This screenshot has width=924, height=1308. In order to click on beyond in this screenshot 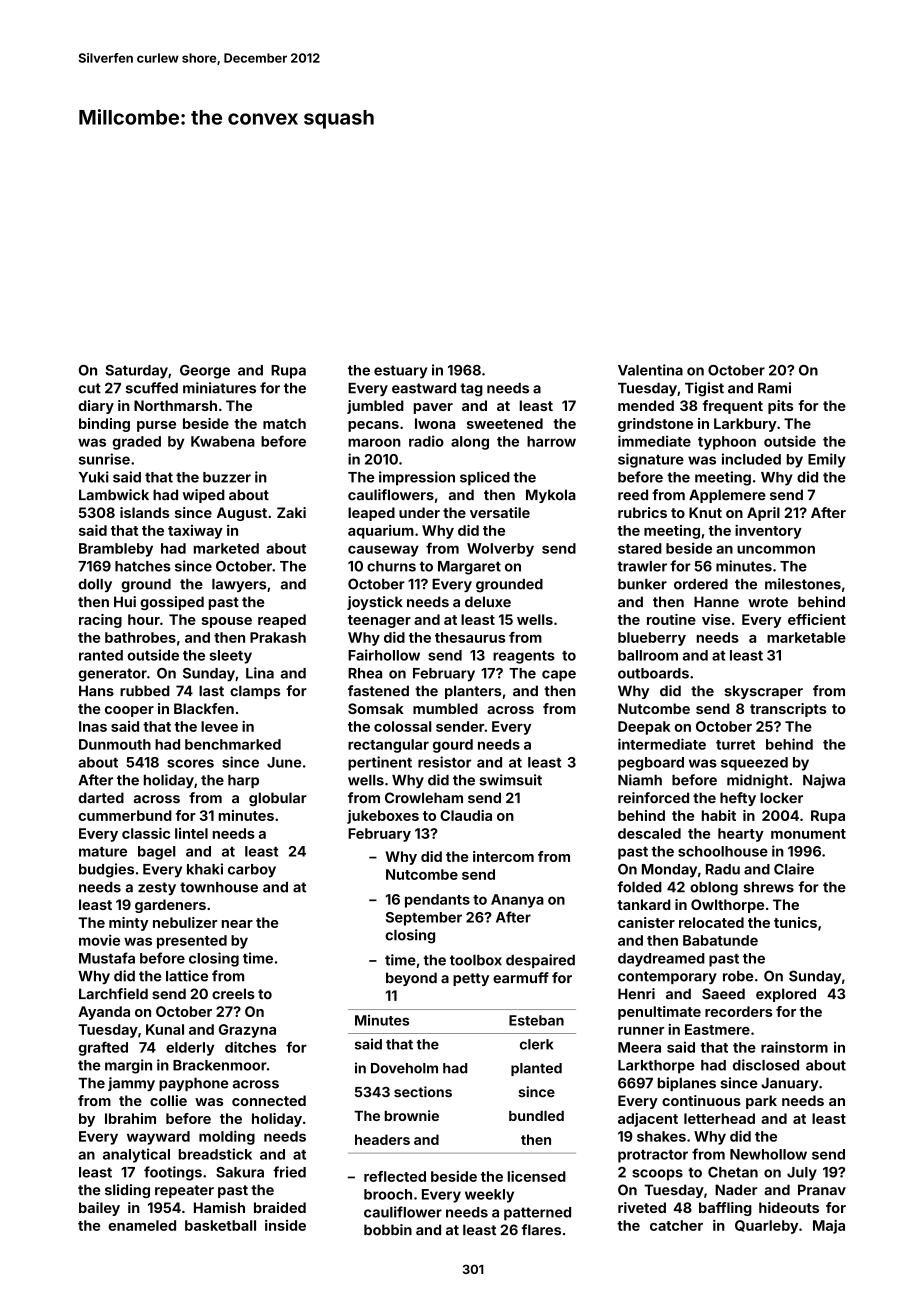, I will do `click(411, 979)`.
